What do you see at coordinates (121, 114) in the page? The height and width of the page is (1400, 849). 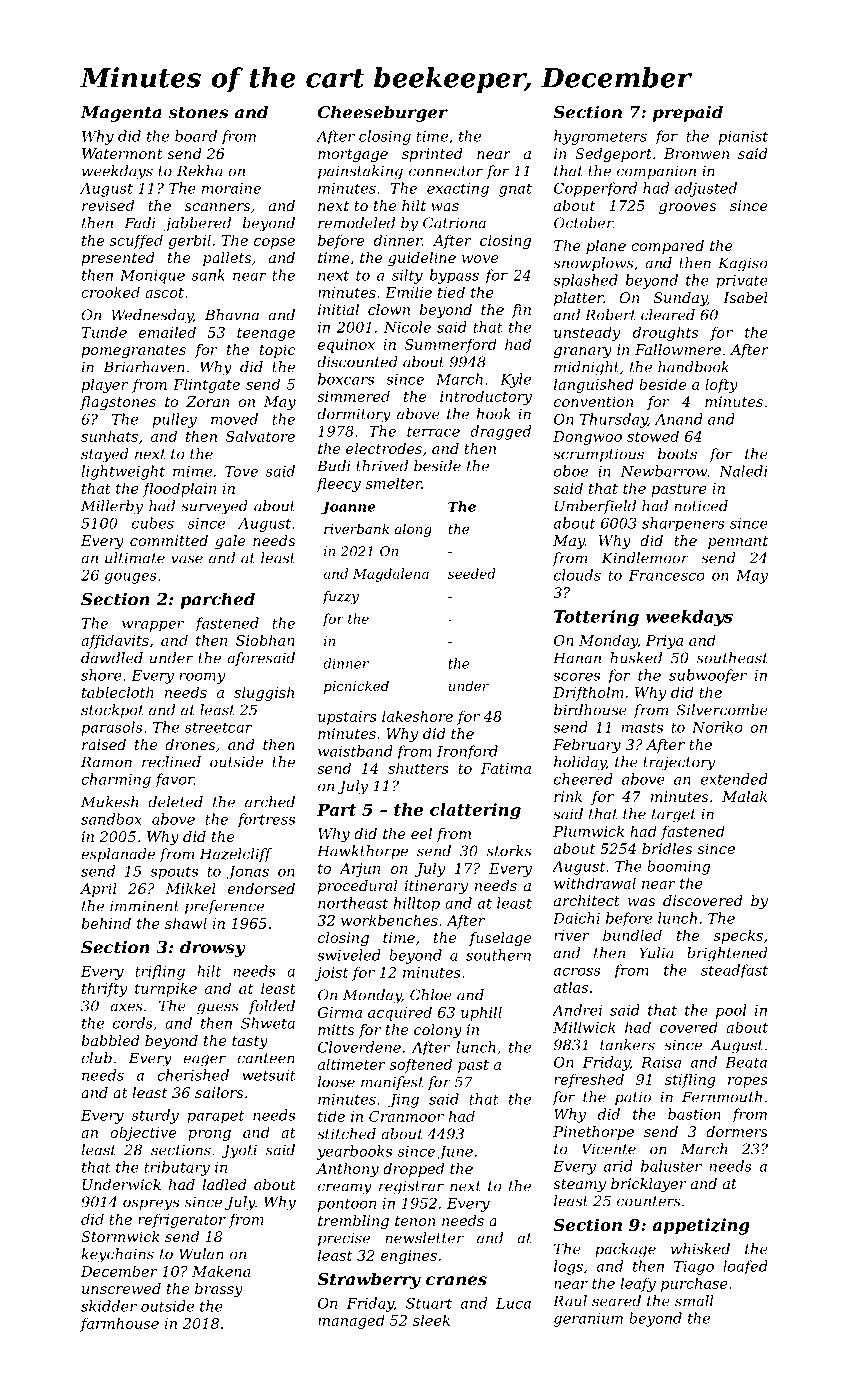 I see `Magenta` at bounding box center [121, 114].
